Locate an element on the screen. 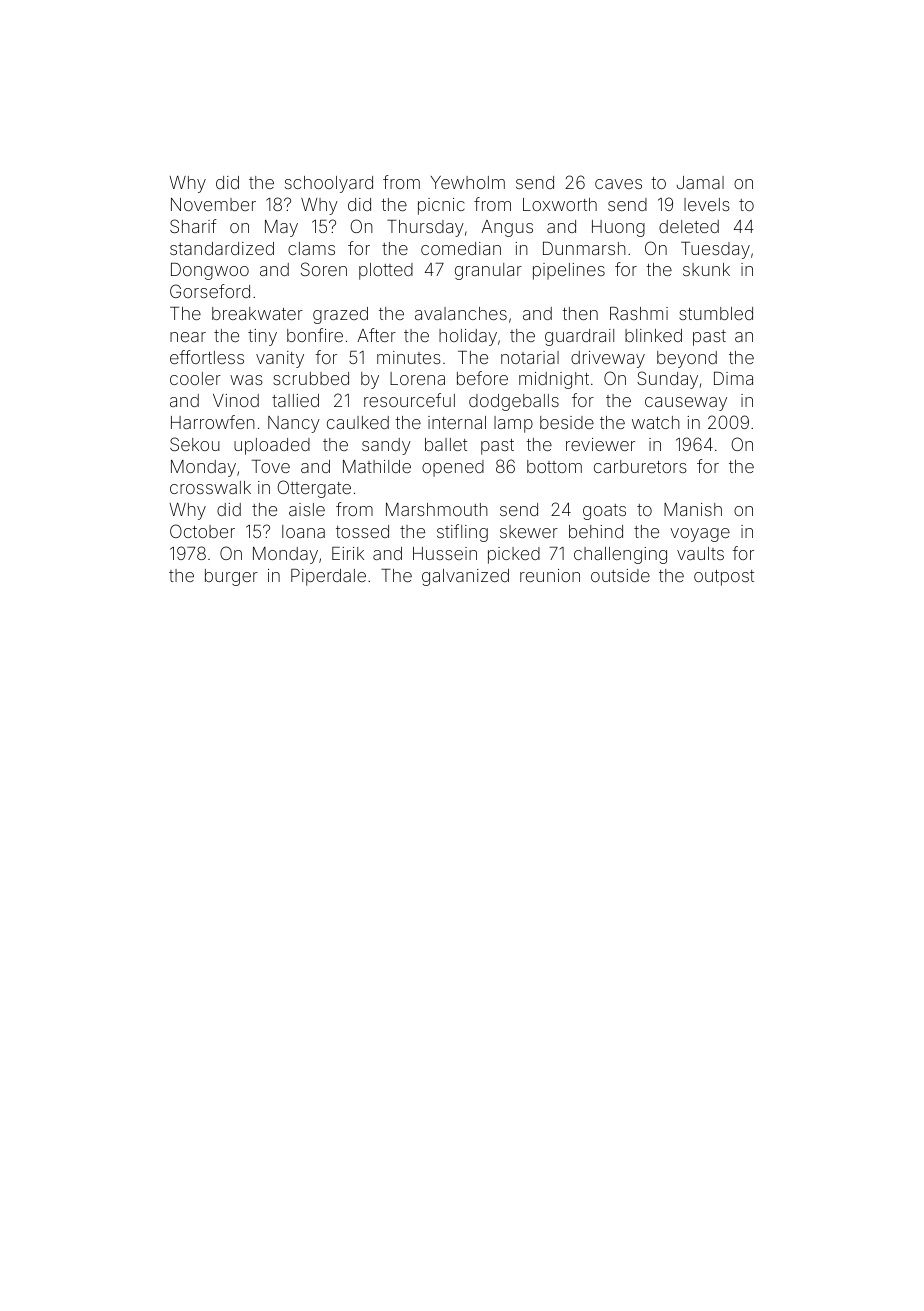 The height and width of the screenshot is (1311, 924). lamp is located at coordinates (513, 424).
